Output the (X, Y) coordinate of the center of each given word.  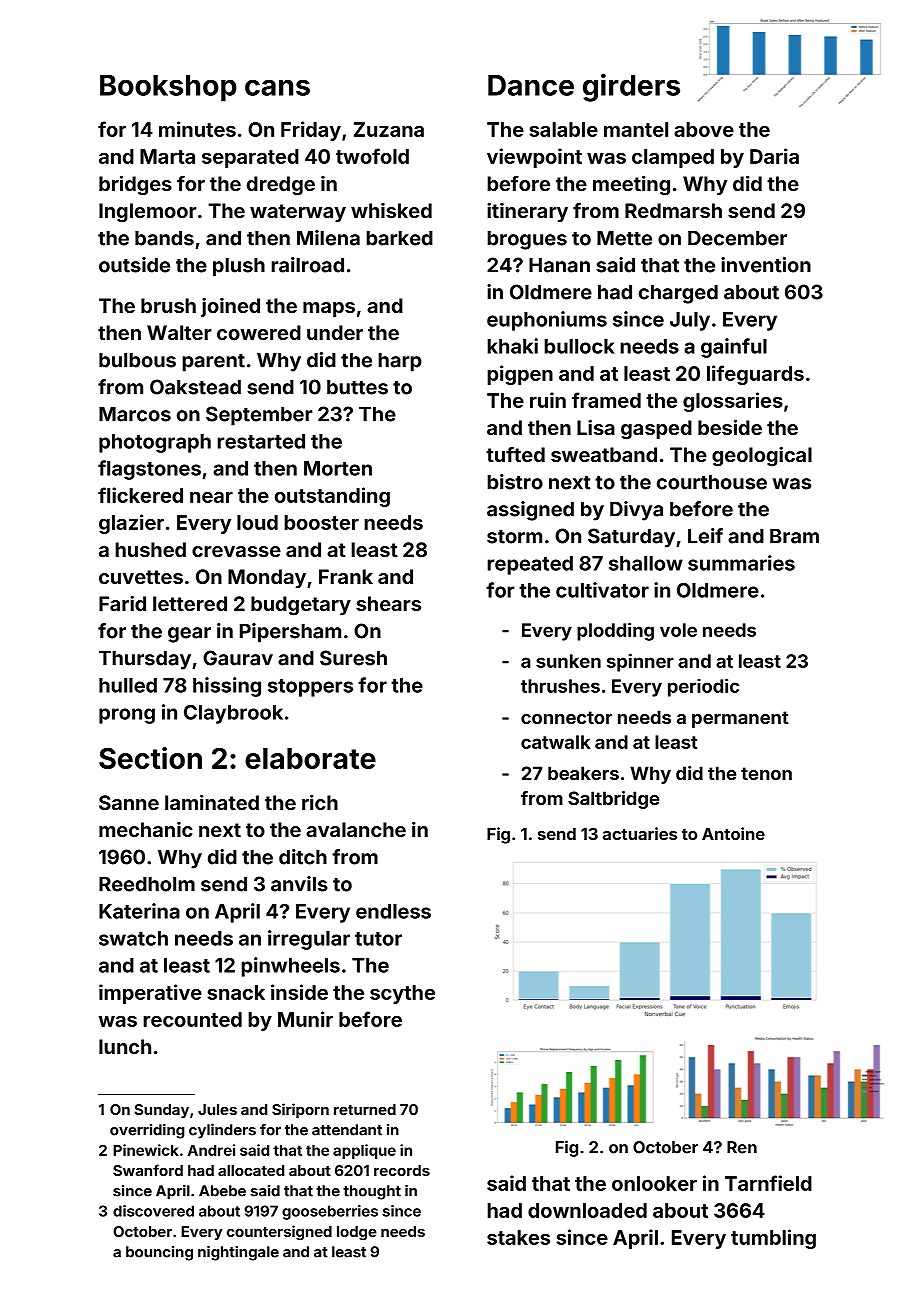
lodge (357, 1233)
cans (277, 88)
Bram (794, 536)
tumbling (773, 1239)
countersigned (279, 1232)
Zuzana (389, 129)
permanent (740, 719)
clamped (673, 158)
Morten (338, 468)
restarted (261, 441)
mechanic (145, 829)
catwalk (555, 742)
